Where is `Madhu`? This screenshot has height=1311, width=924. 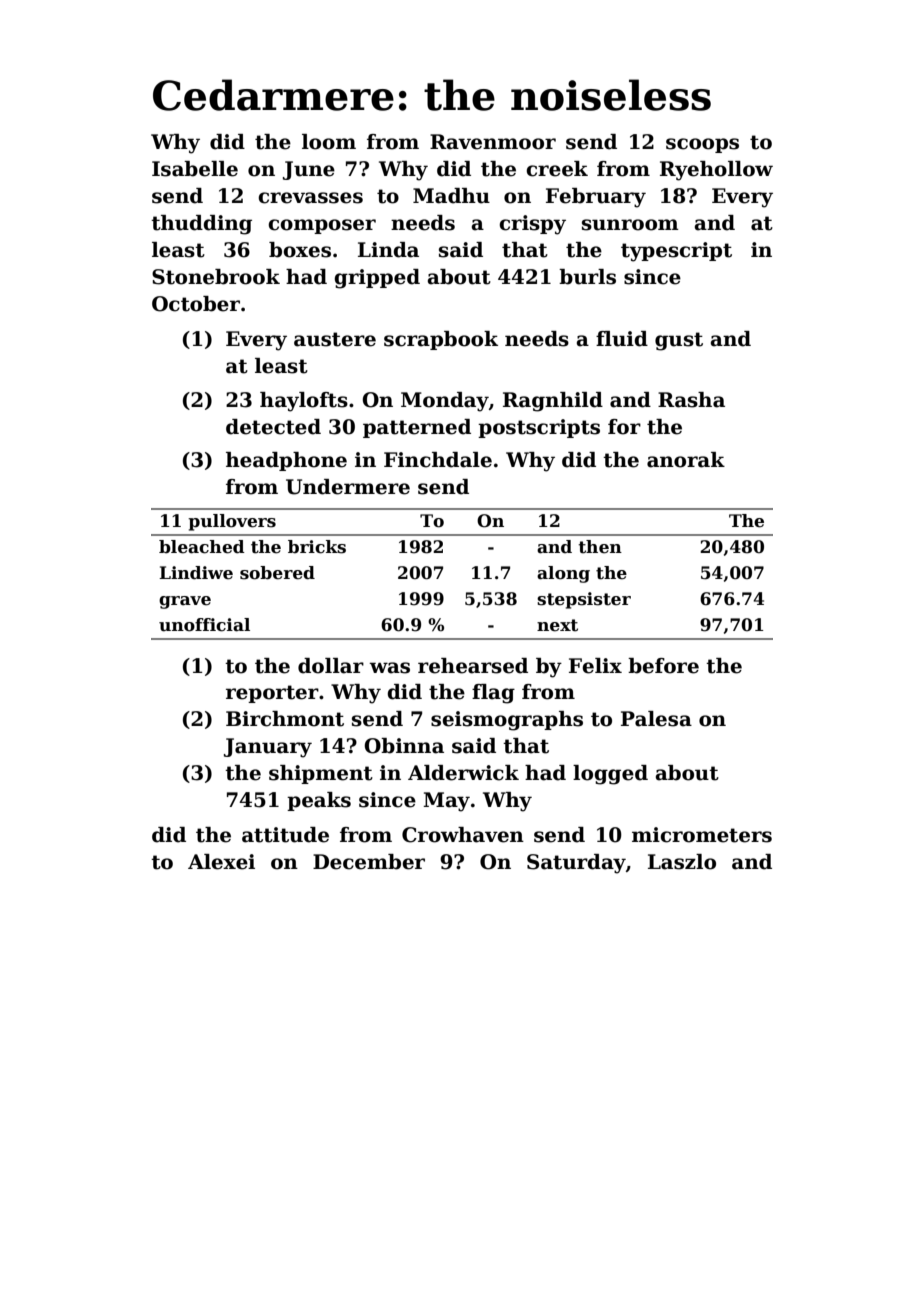 Madhu is located at coordinates (451, 196).
